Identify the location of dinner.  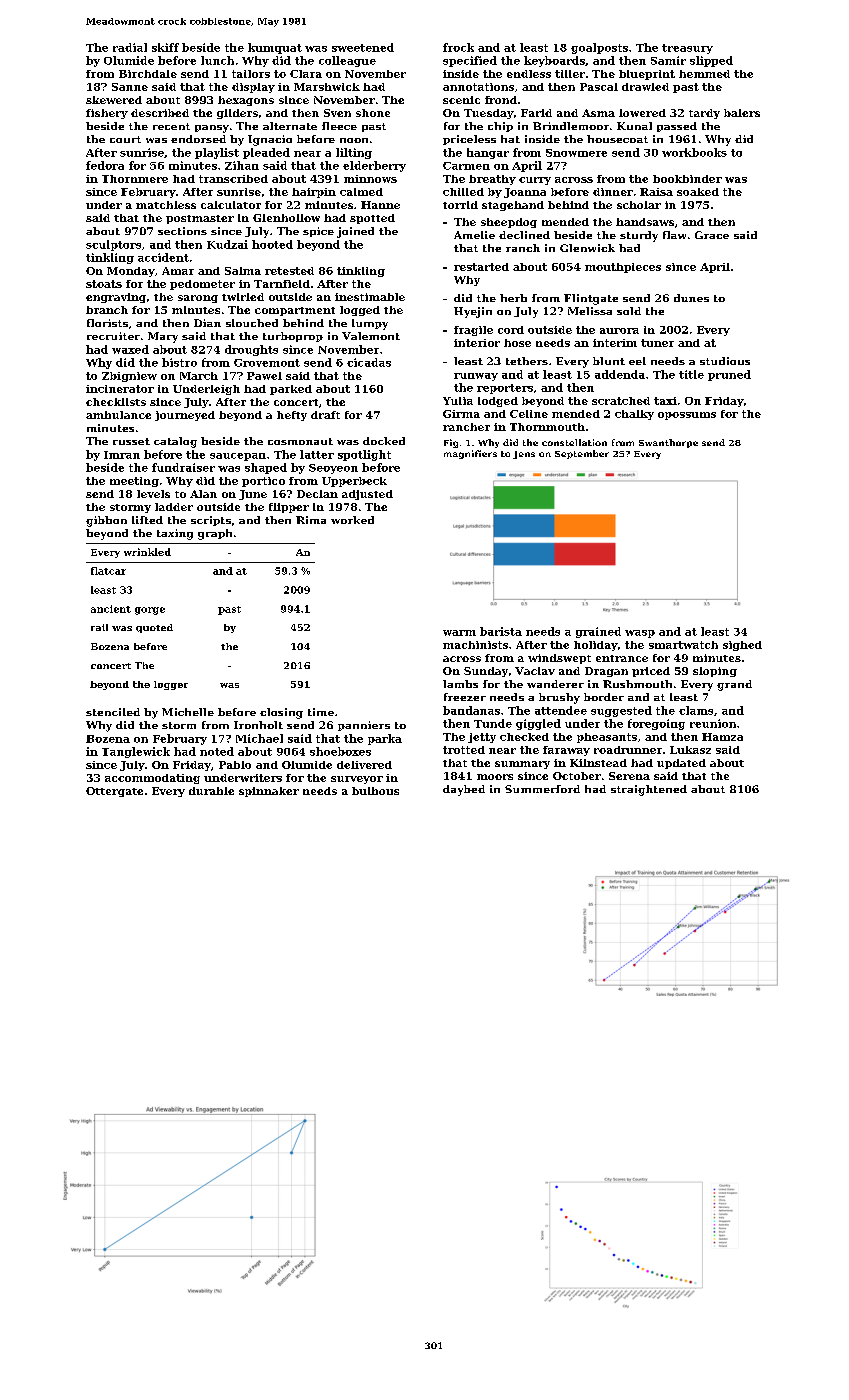
(613, 192).
